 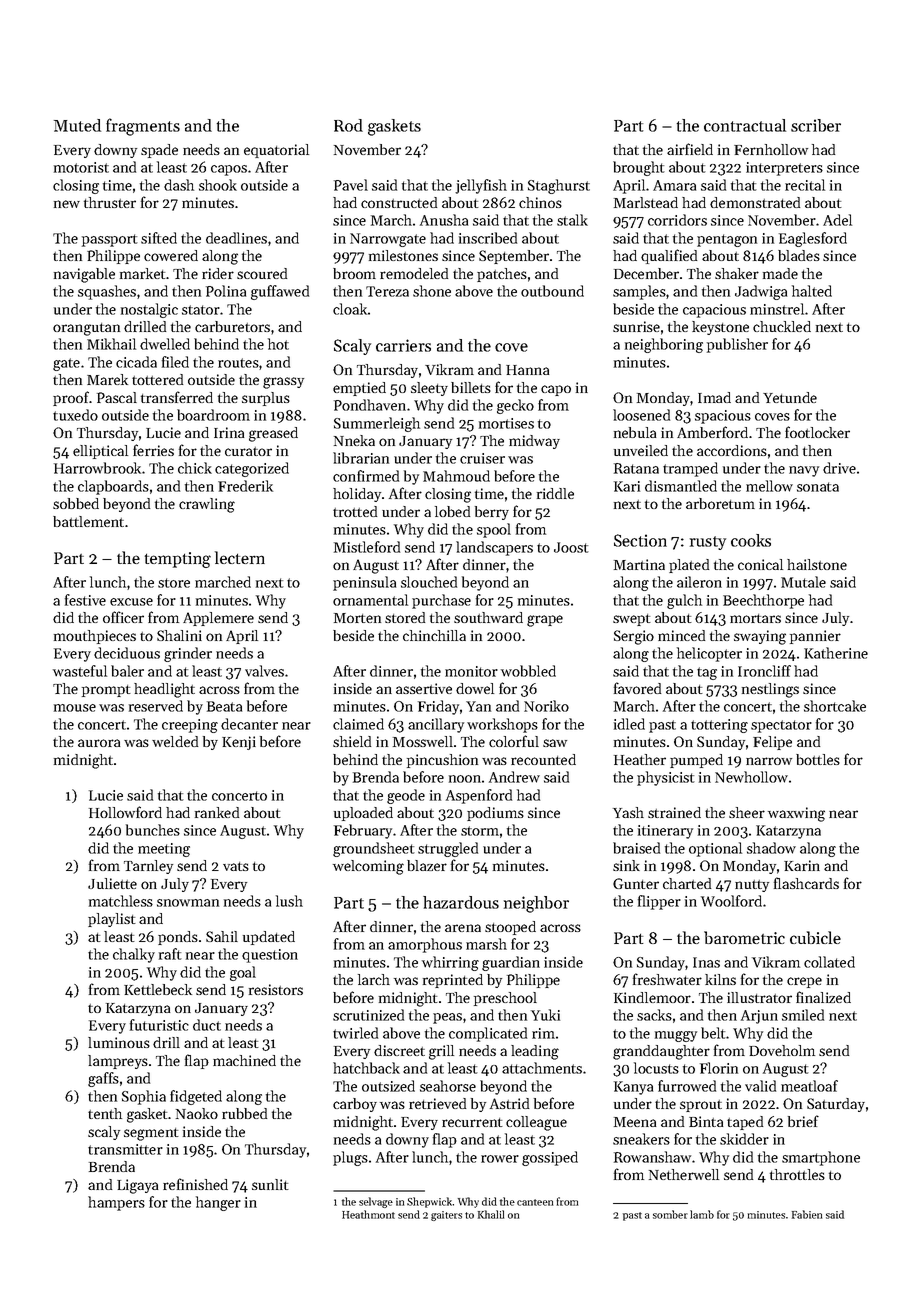 What do you see at coordinates (690, 149) in the screenshot?
I see `airfield` at bounding box center [690, 149].
